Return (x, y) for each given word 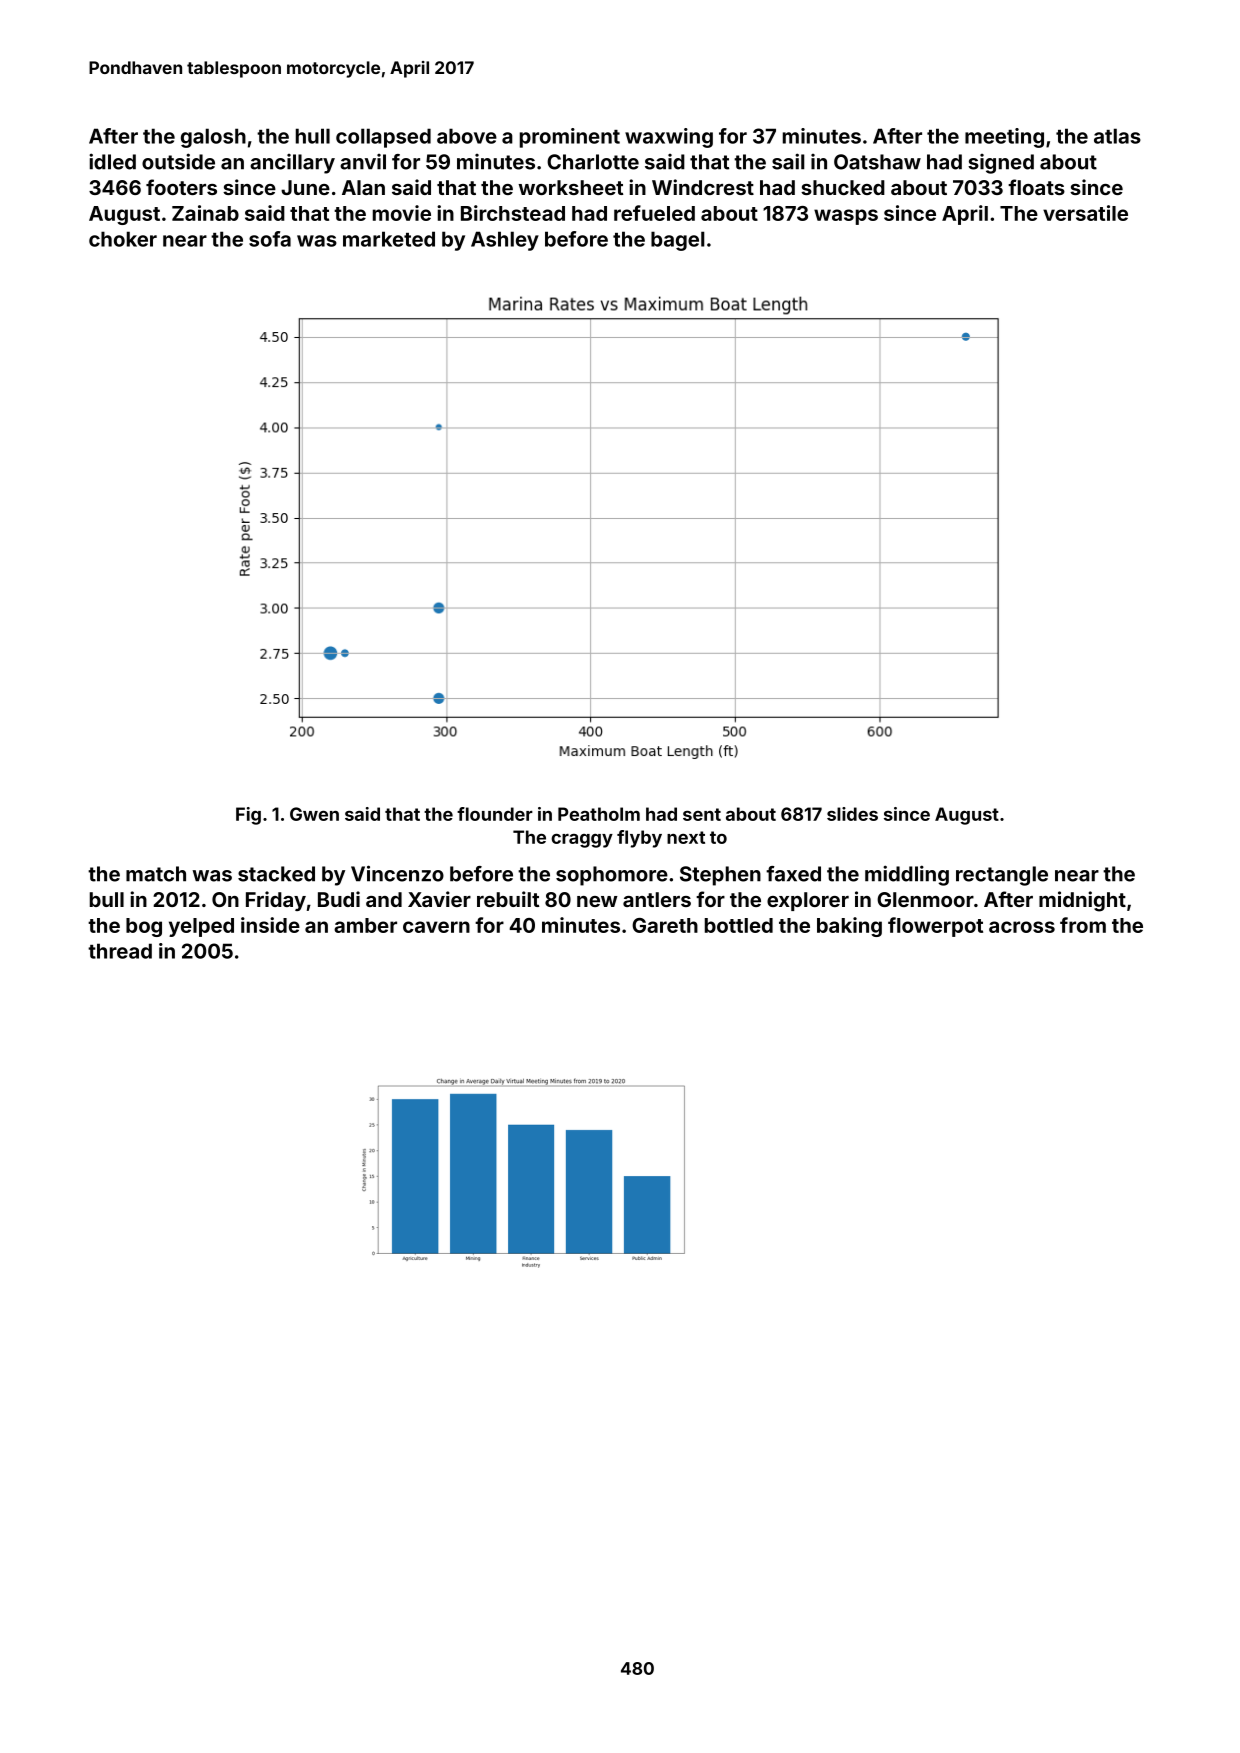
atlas (1117, 136)
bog (144, 927)
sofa (270, 239)
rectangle (1002, 876)
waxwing (669, 138)
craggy (582, 841)
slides (852, 814)
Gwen (314, 814)
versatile (1085, 213)
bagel (678, 241)
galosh (213, 138)
